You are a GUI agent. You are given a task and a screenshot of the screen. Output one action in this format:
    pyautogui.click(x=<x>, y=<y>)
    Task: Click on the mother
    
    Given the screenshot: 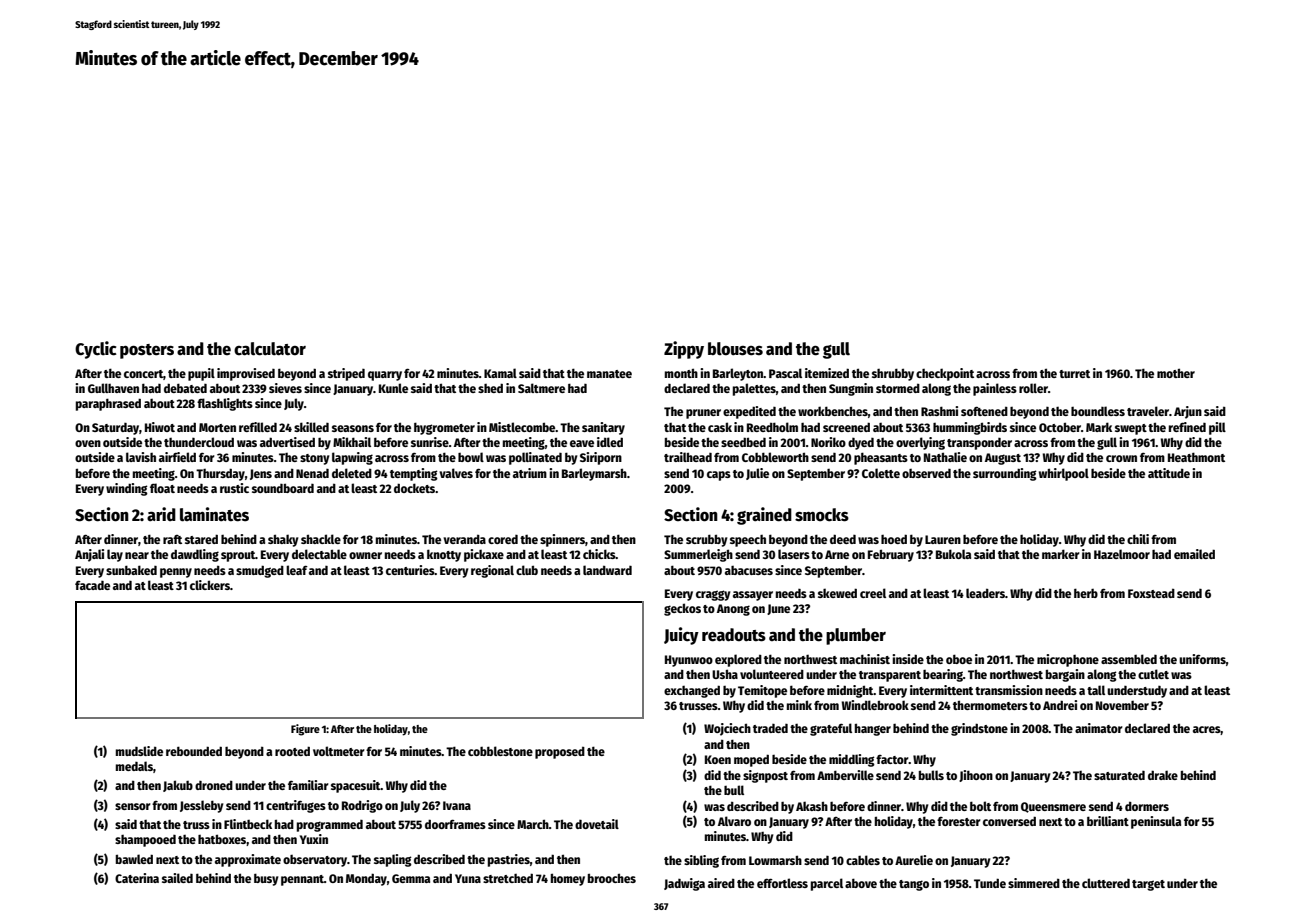 What is the action you would take?
    pyautogui.click(x=1176, y=373)
